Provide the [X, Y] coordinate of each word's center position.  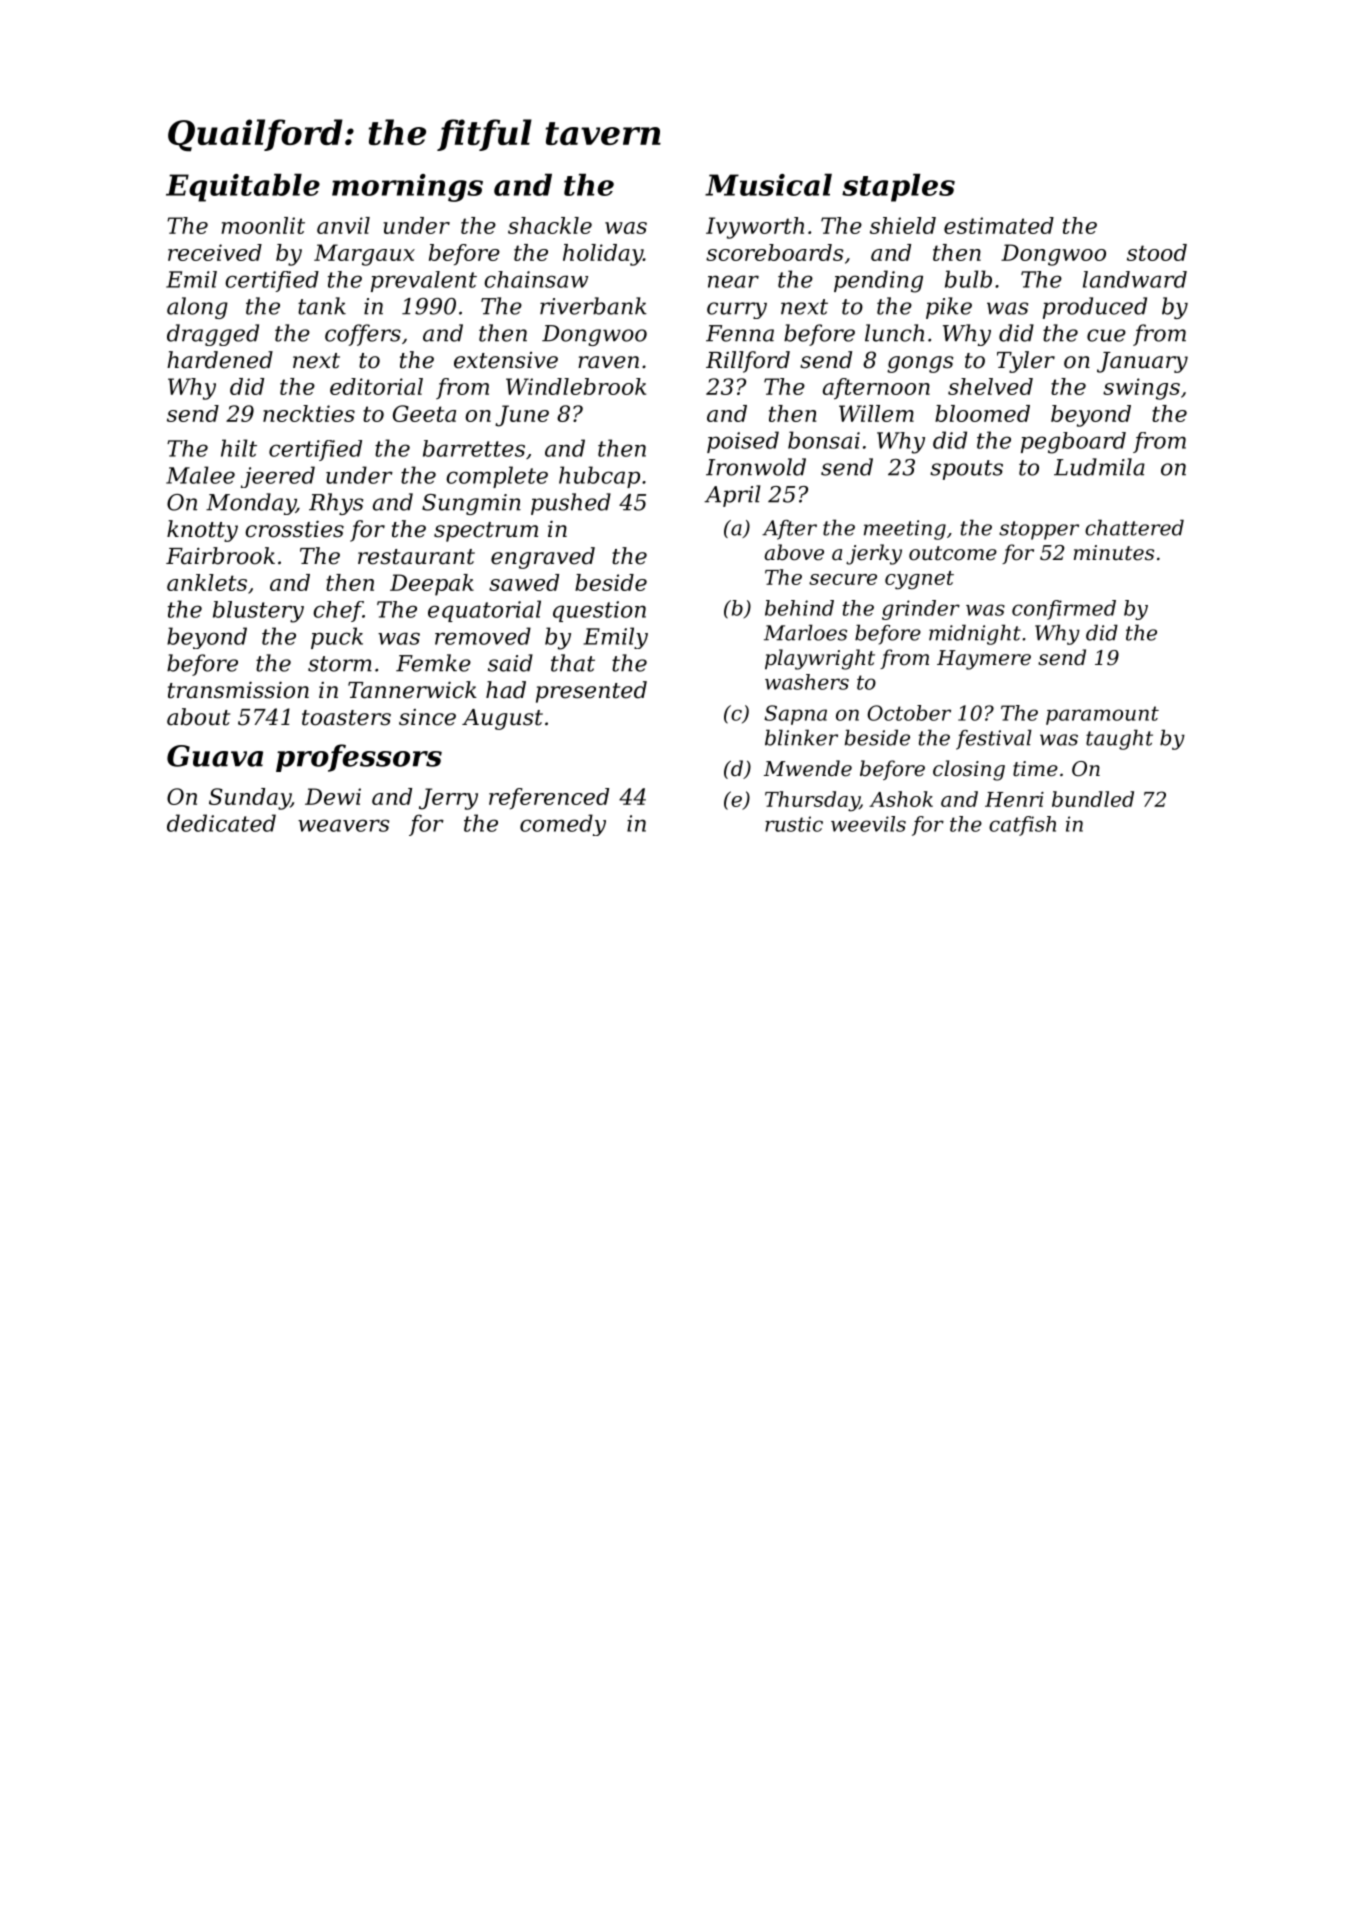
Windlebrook [576, 386]
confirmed [1064, 610]
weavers [343, 825]
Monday [251, 504]
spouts [966, 470]
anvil [343, 225]
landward [1135, 279]
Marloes [805, 632]
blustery [258, 612]
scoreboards [775, 252]
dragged [213, 335]
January [1142, 362]
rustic [794, 824]
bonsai [824, 440]
